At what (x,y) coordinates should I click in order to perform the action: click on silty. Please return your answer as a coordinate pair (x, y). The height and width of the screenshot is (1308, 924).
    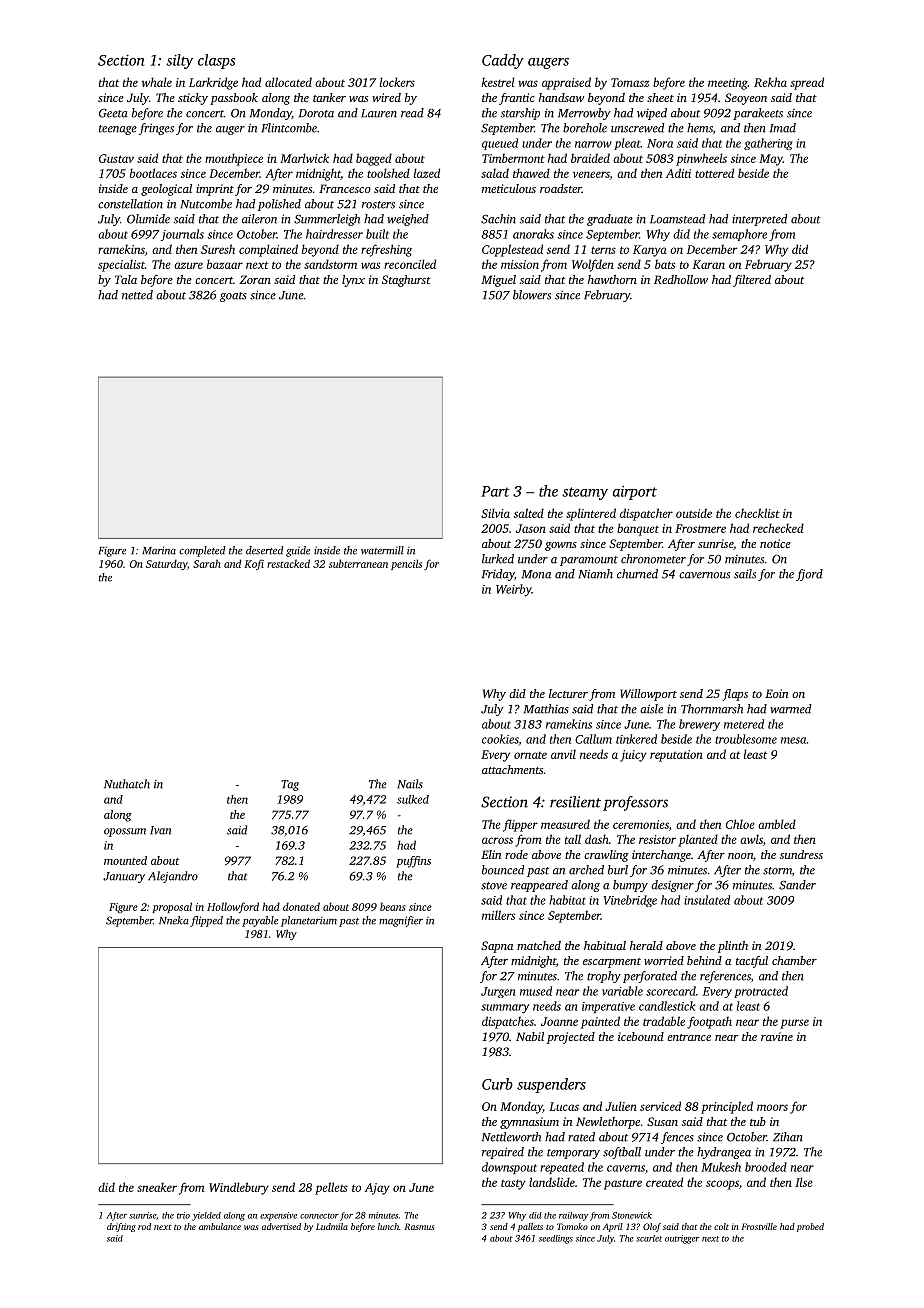
    Looking at the image, I should click on (179, 61).
